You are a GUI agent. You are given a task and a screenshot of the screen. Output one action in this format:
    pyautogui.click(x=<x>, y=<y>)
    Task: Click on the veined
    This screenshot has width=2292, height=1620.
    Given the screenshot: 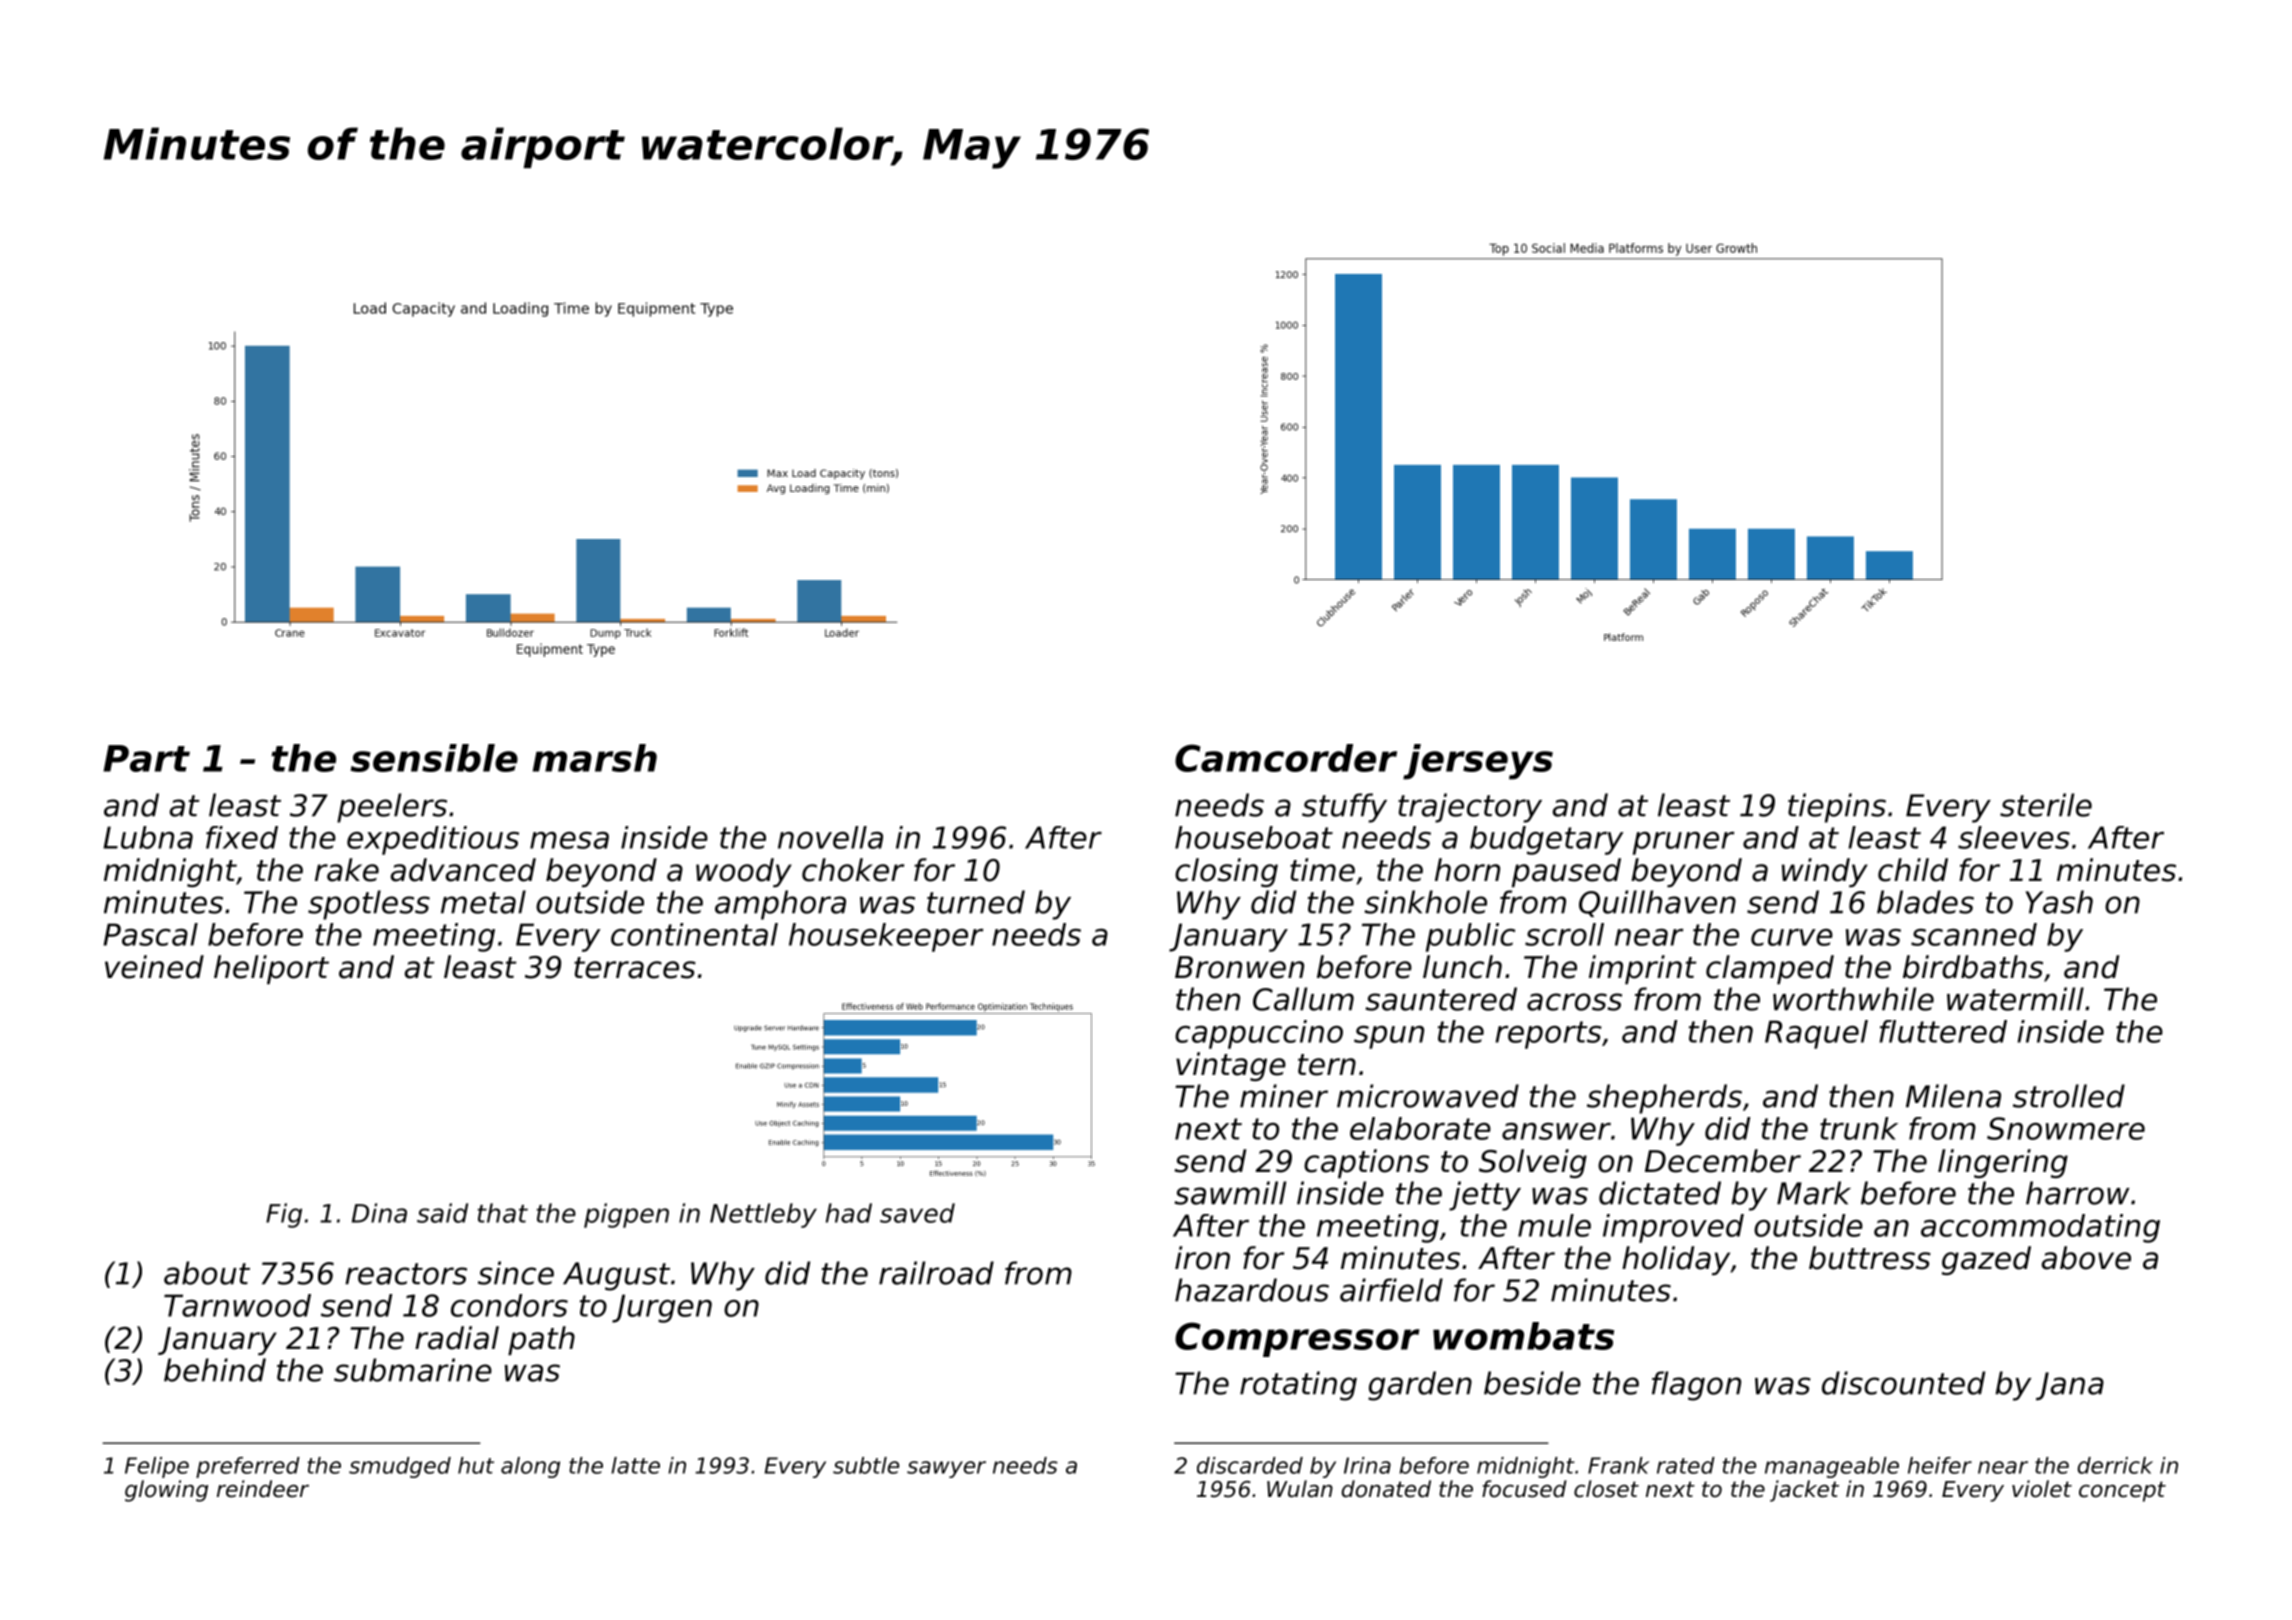 What is the action you would take?
    pyautogui.click(x=154, y=967)
